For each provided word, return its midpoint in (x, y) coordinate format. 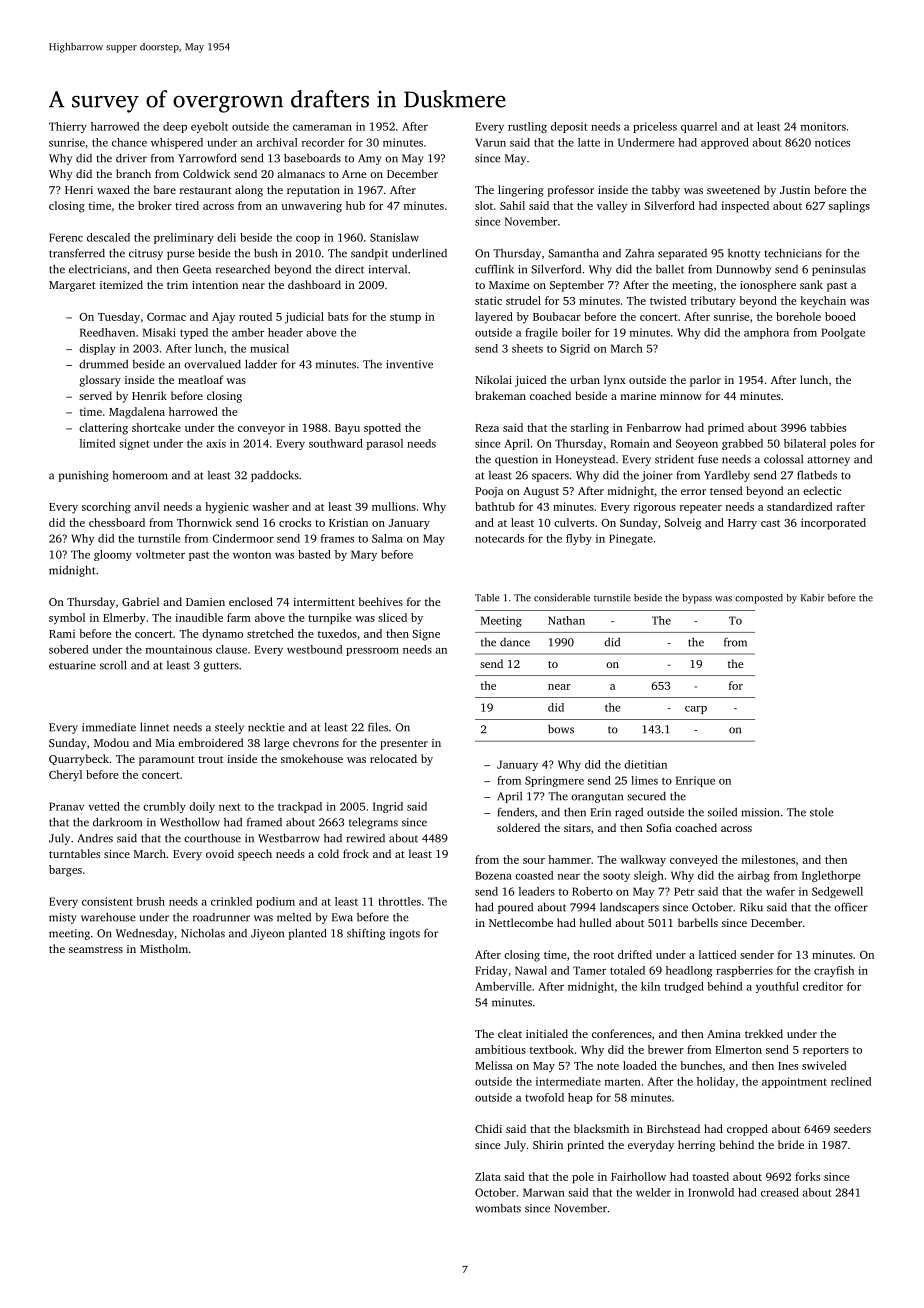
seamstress (96, 949)
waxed (113, 189)
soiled (722, 812)
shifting (366, 934)
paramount (167, 761)
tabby (666, 191)
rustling (527, 127)
